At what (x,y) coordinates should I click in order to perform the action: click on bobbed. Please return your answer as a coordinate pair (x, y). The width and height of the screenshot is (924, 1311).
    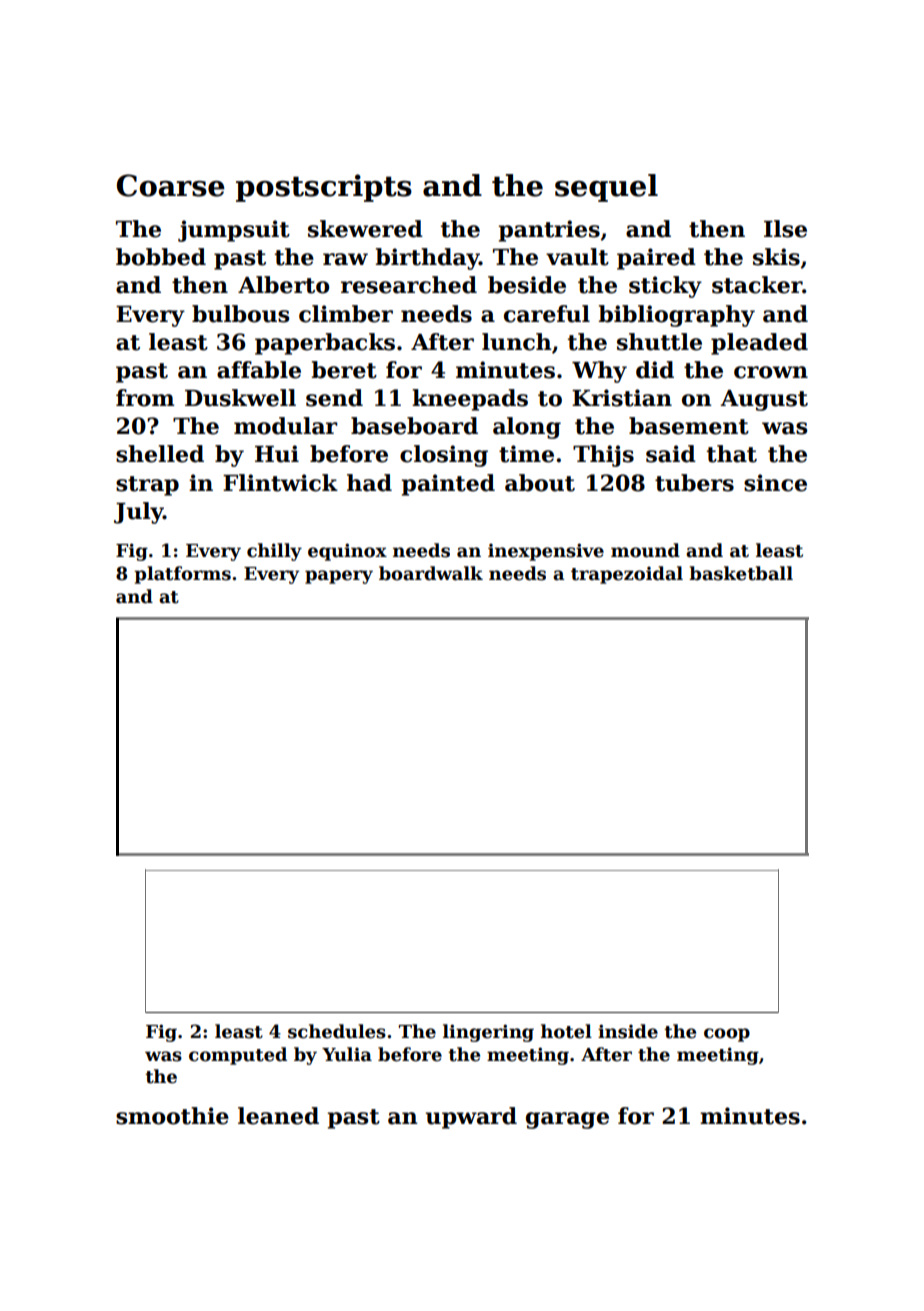
    Looking at the image, I should click on (161, 257).
